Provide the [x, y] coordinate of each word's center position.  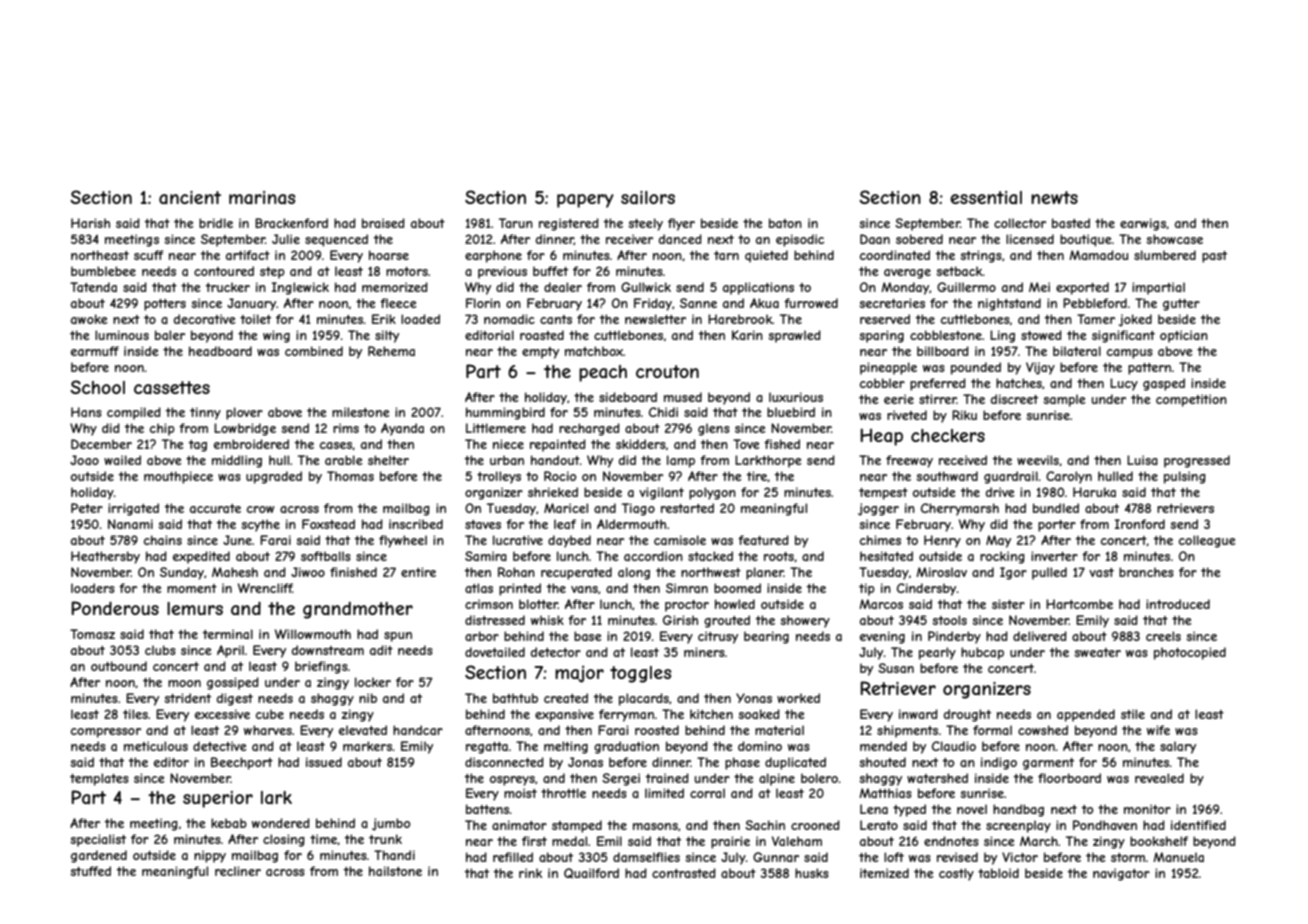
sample [1064, 400]
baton [785, 223]
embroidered [251, 444]
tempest [883, 494]
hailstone [395, 871]
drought [967, 715]
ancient [190, 197]
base [588, 636]
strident [187, 698]
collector [1020, 223]
